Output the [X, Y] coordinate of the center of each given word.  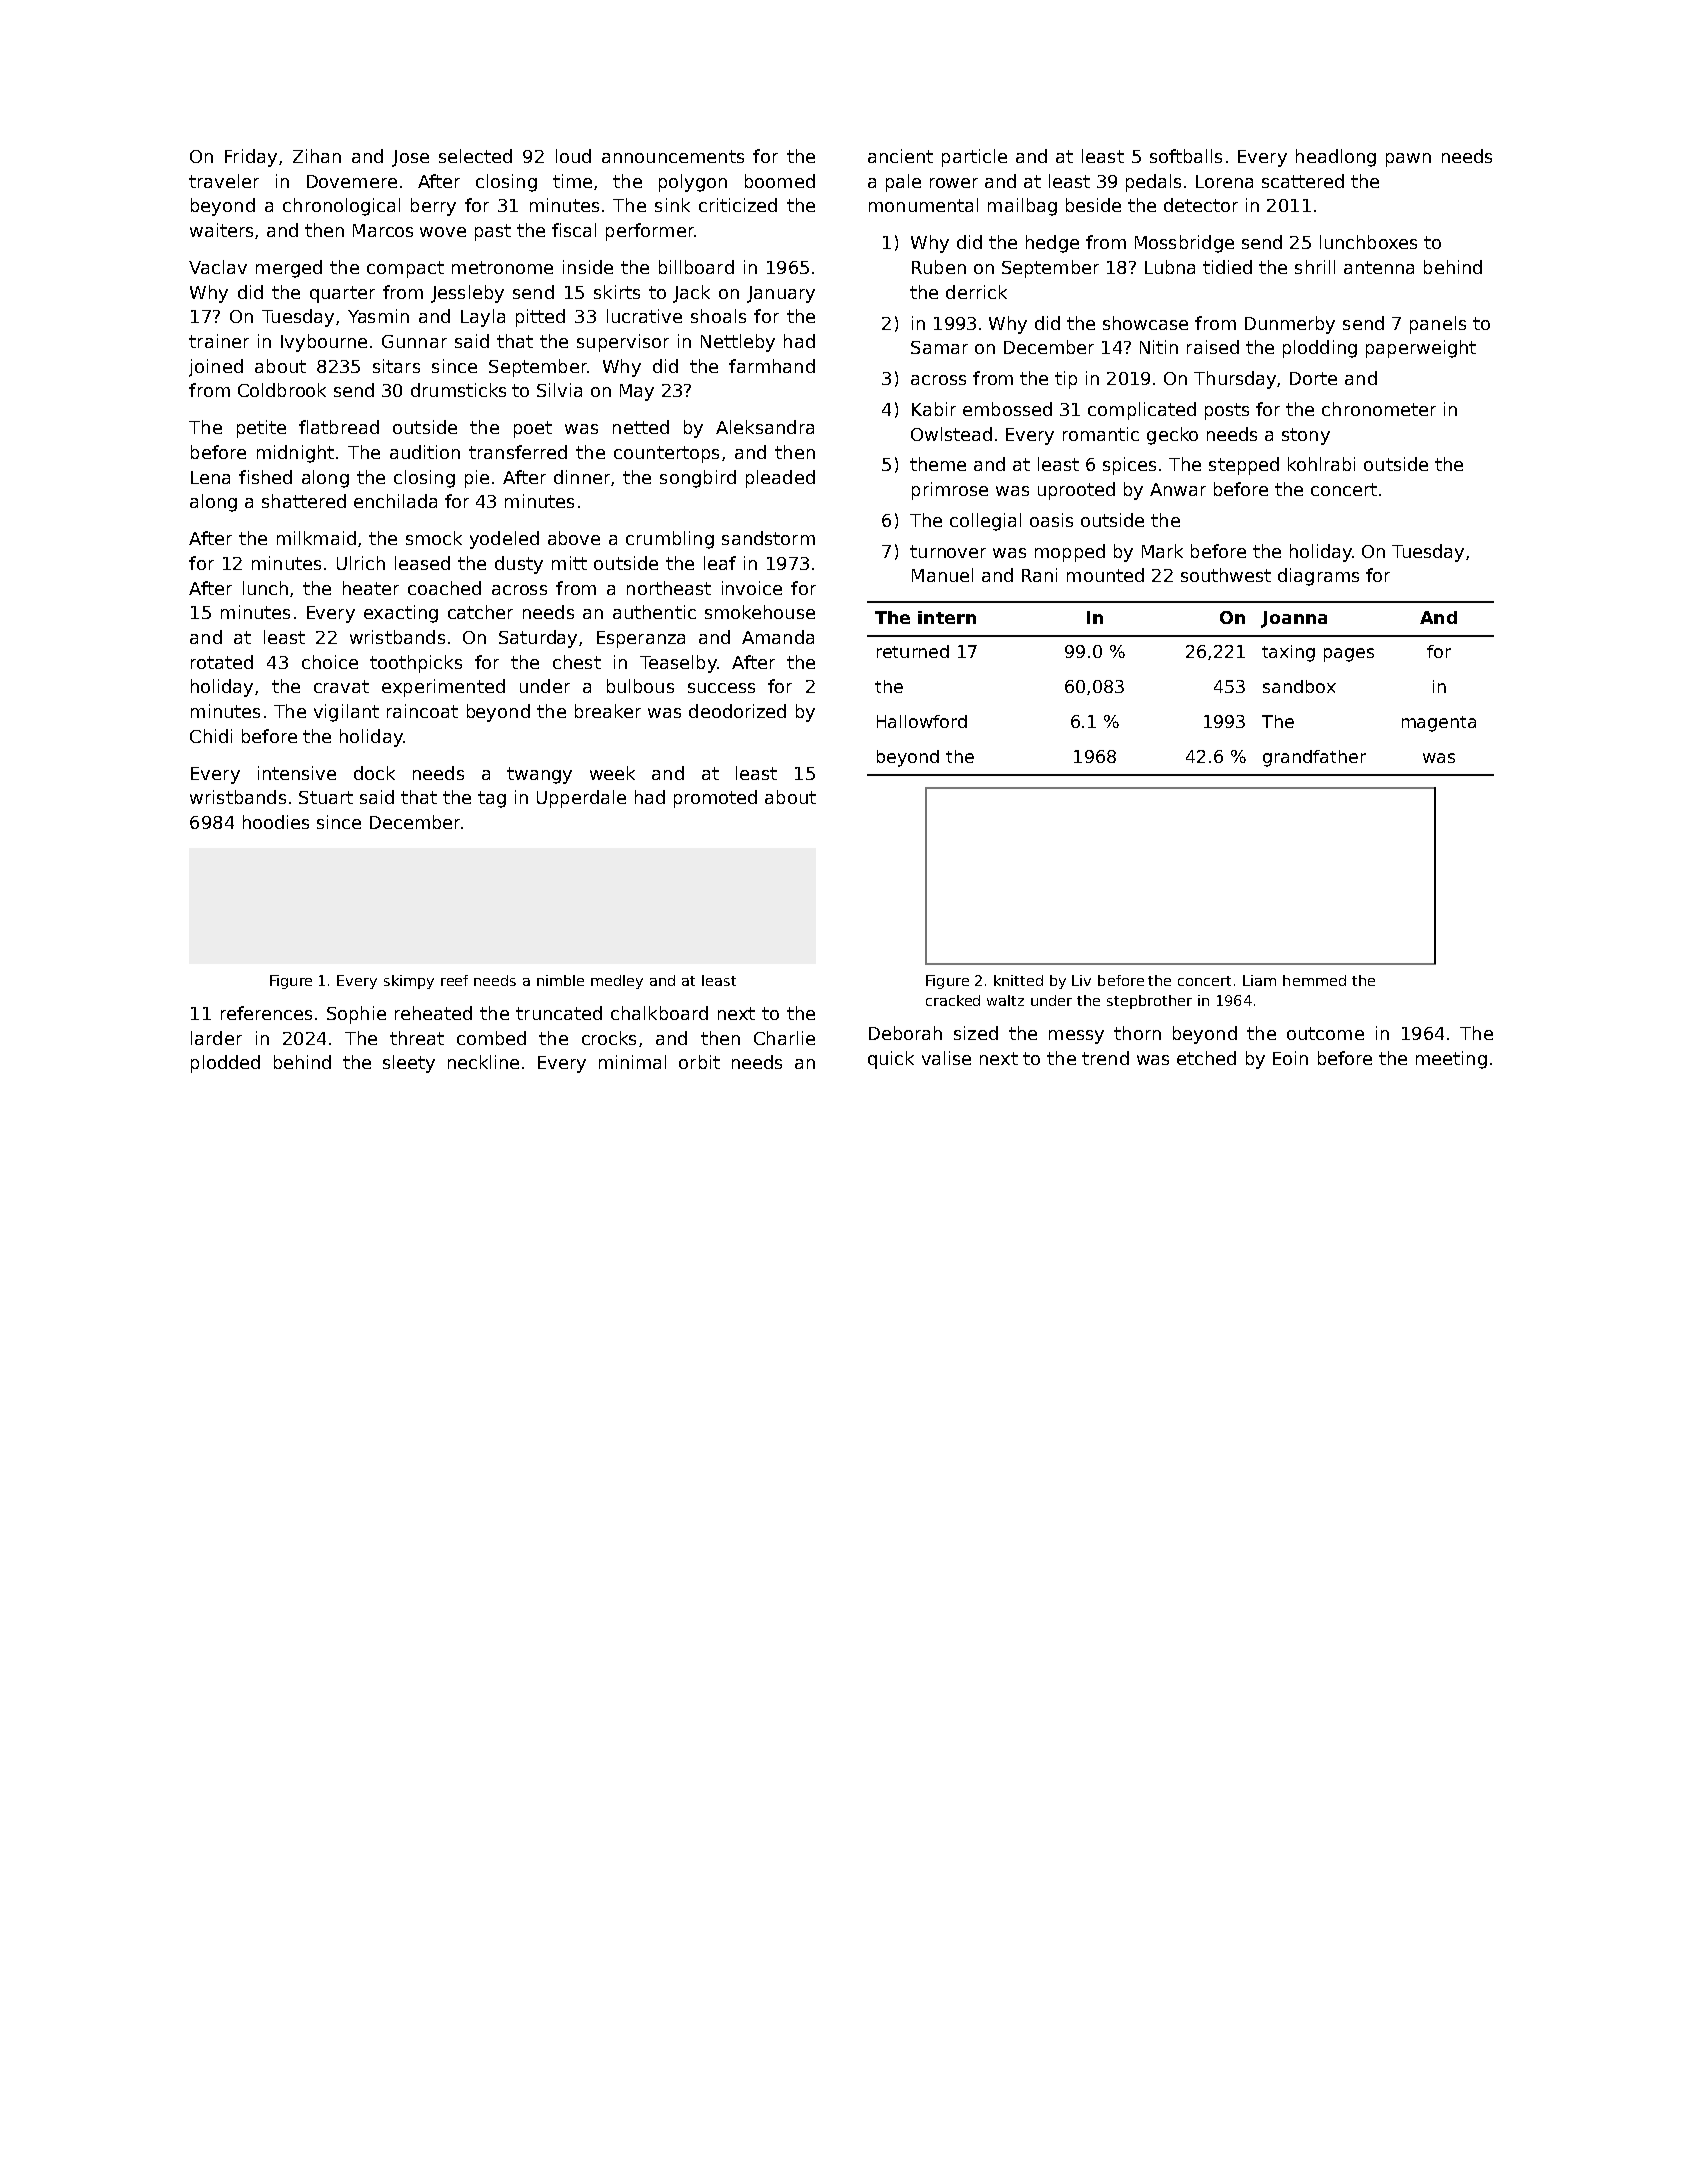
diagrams [1318, 577]
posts [1227, 411]
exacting [401, 614]
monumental [923, 205]
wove [443, 232]
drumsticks [458, 390]
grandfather [1314, 758]
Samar [939, 347]
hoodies [276, 822]
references [266, 1013]
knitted [1018, 980]
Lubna [1170, 267]
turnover [948, 551]
